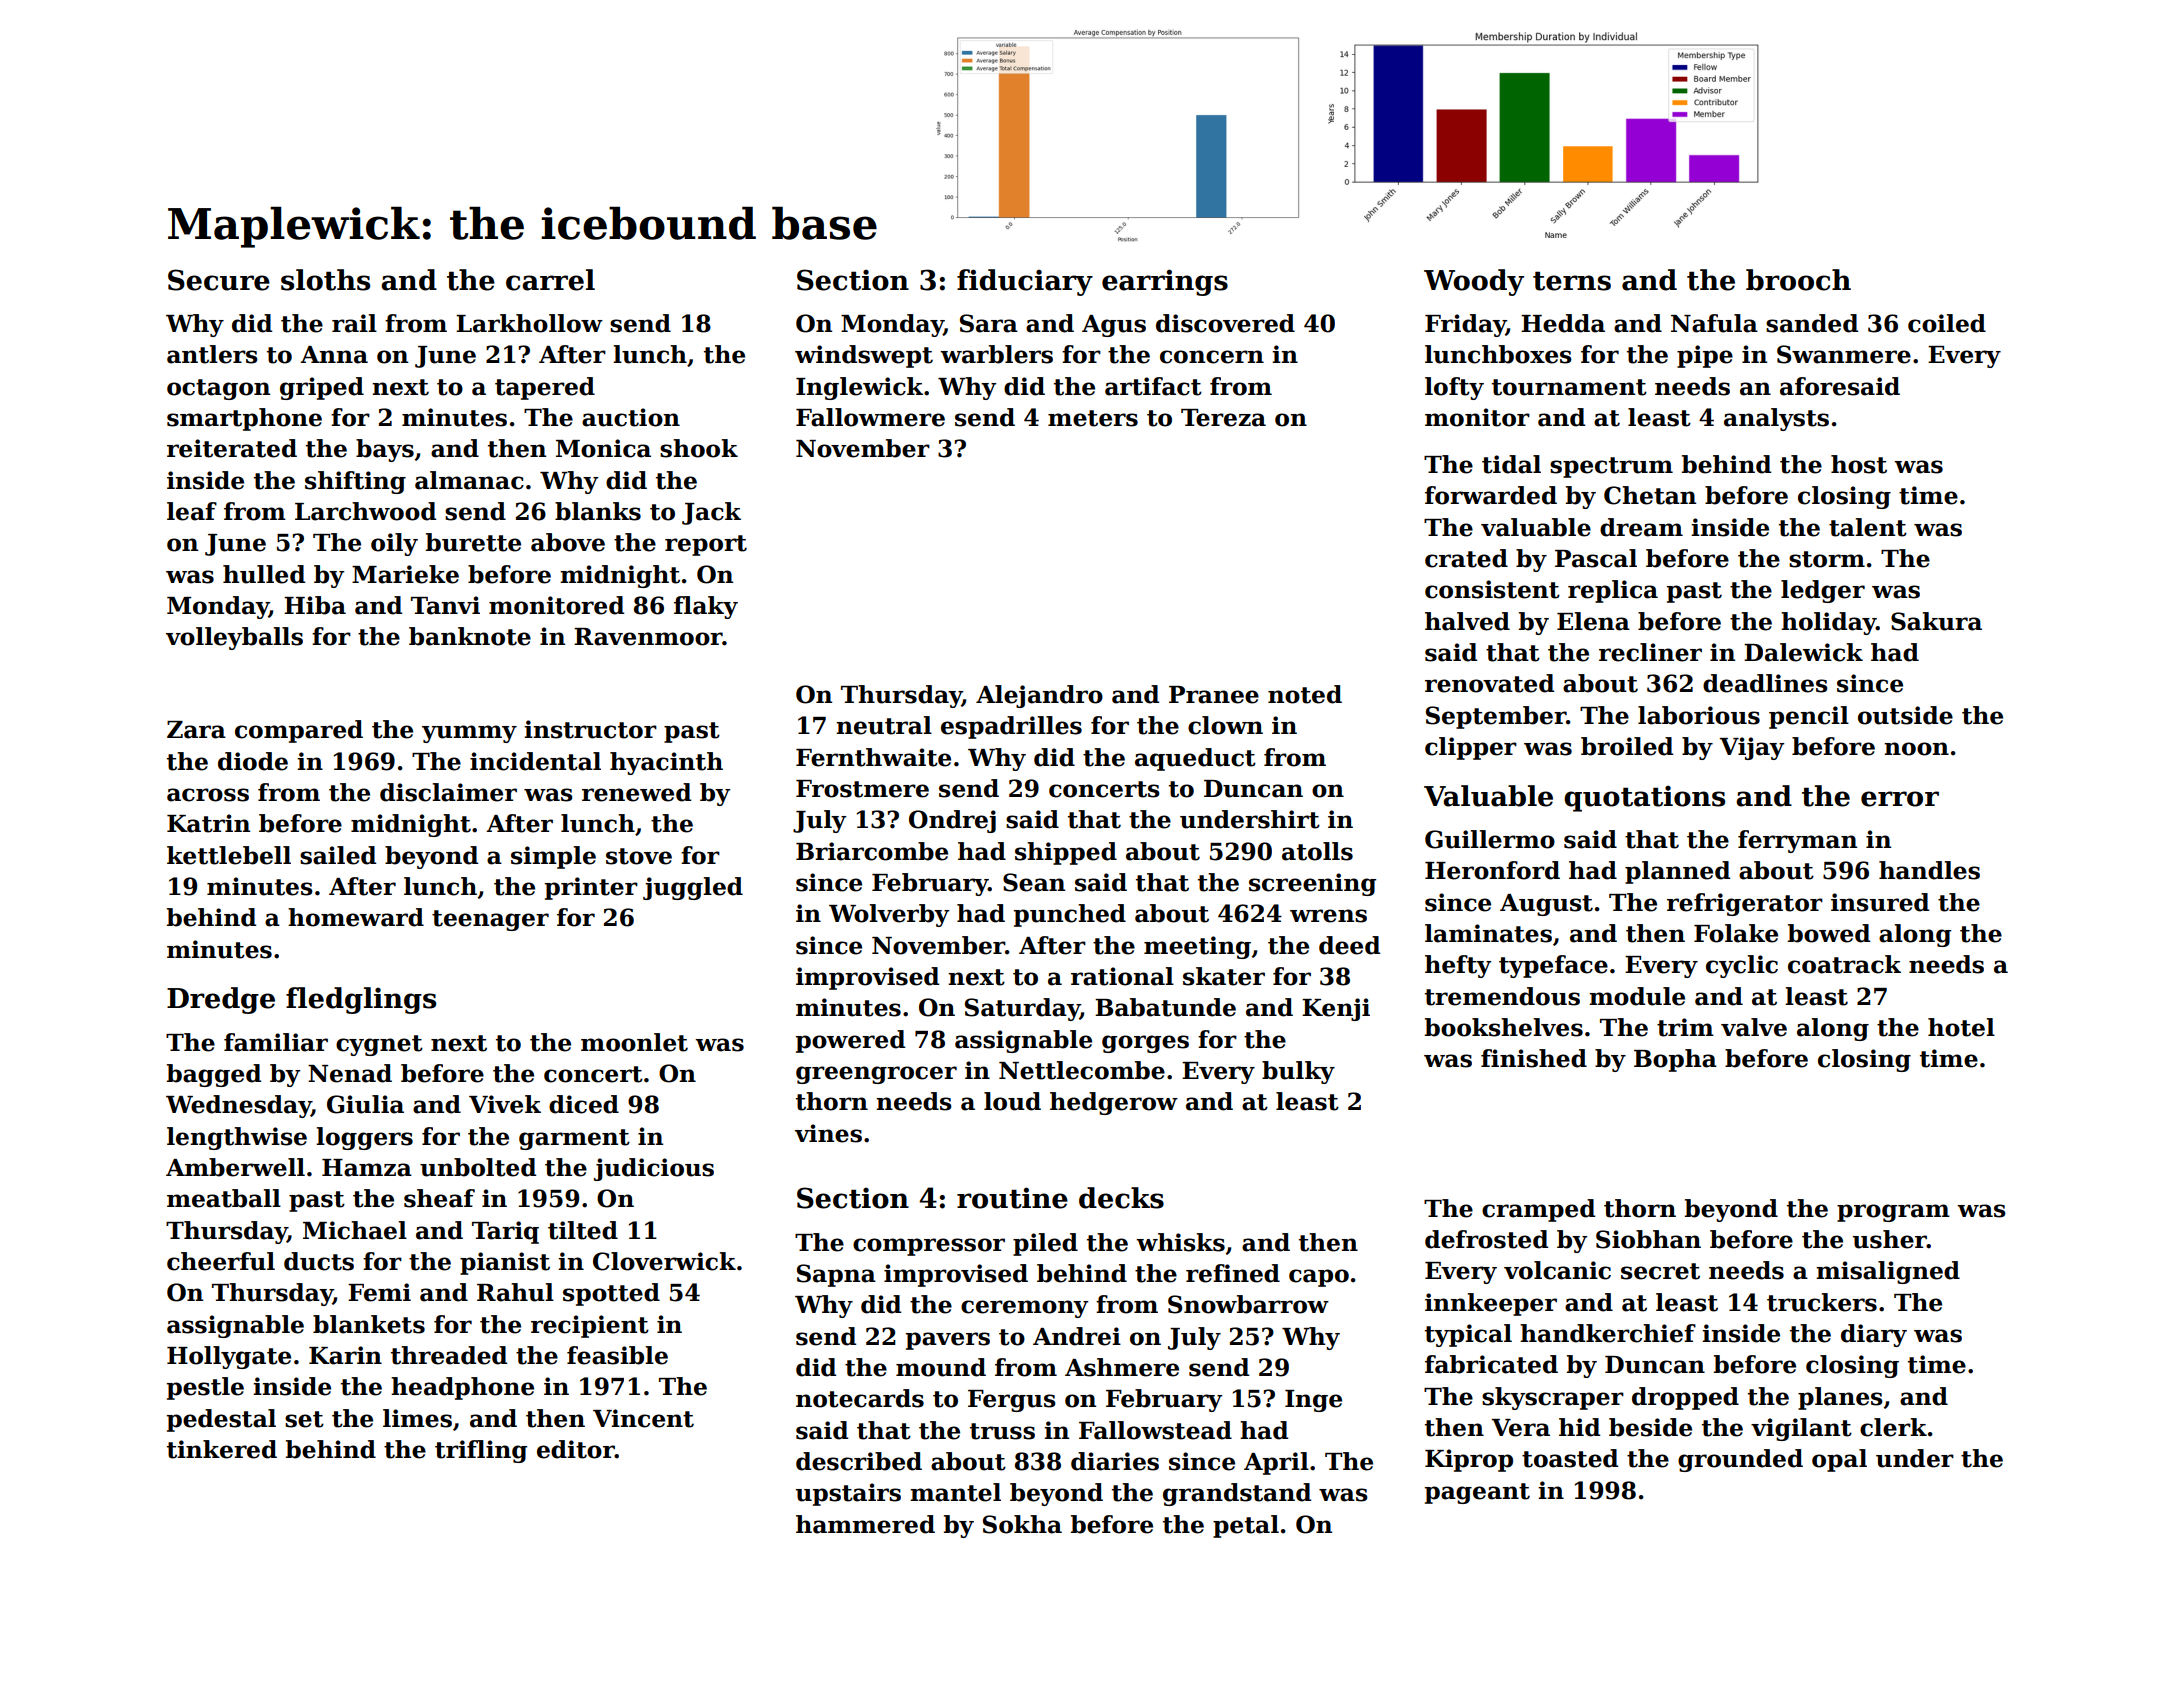 Image resolution: width=2178 pixels, height=1683 pixels. I want to click on coatrack, so click(1844, 964).
